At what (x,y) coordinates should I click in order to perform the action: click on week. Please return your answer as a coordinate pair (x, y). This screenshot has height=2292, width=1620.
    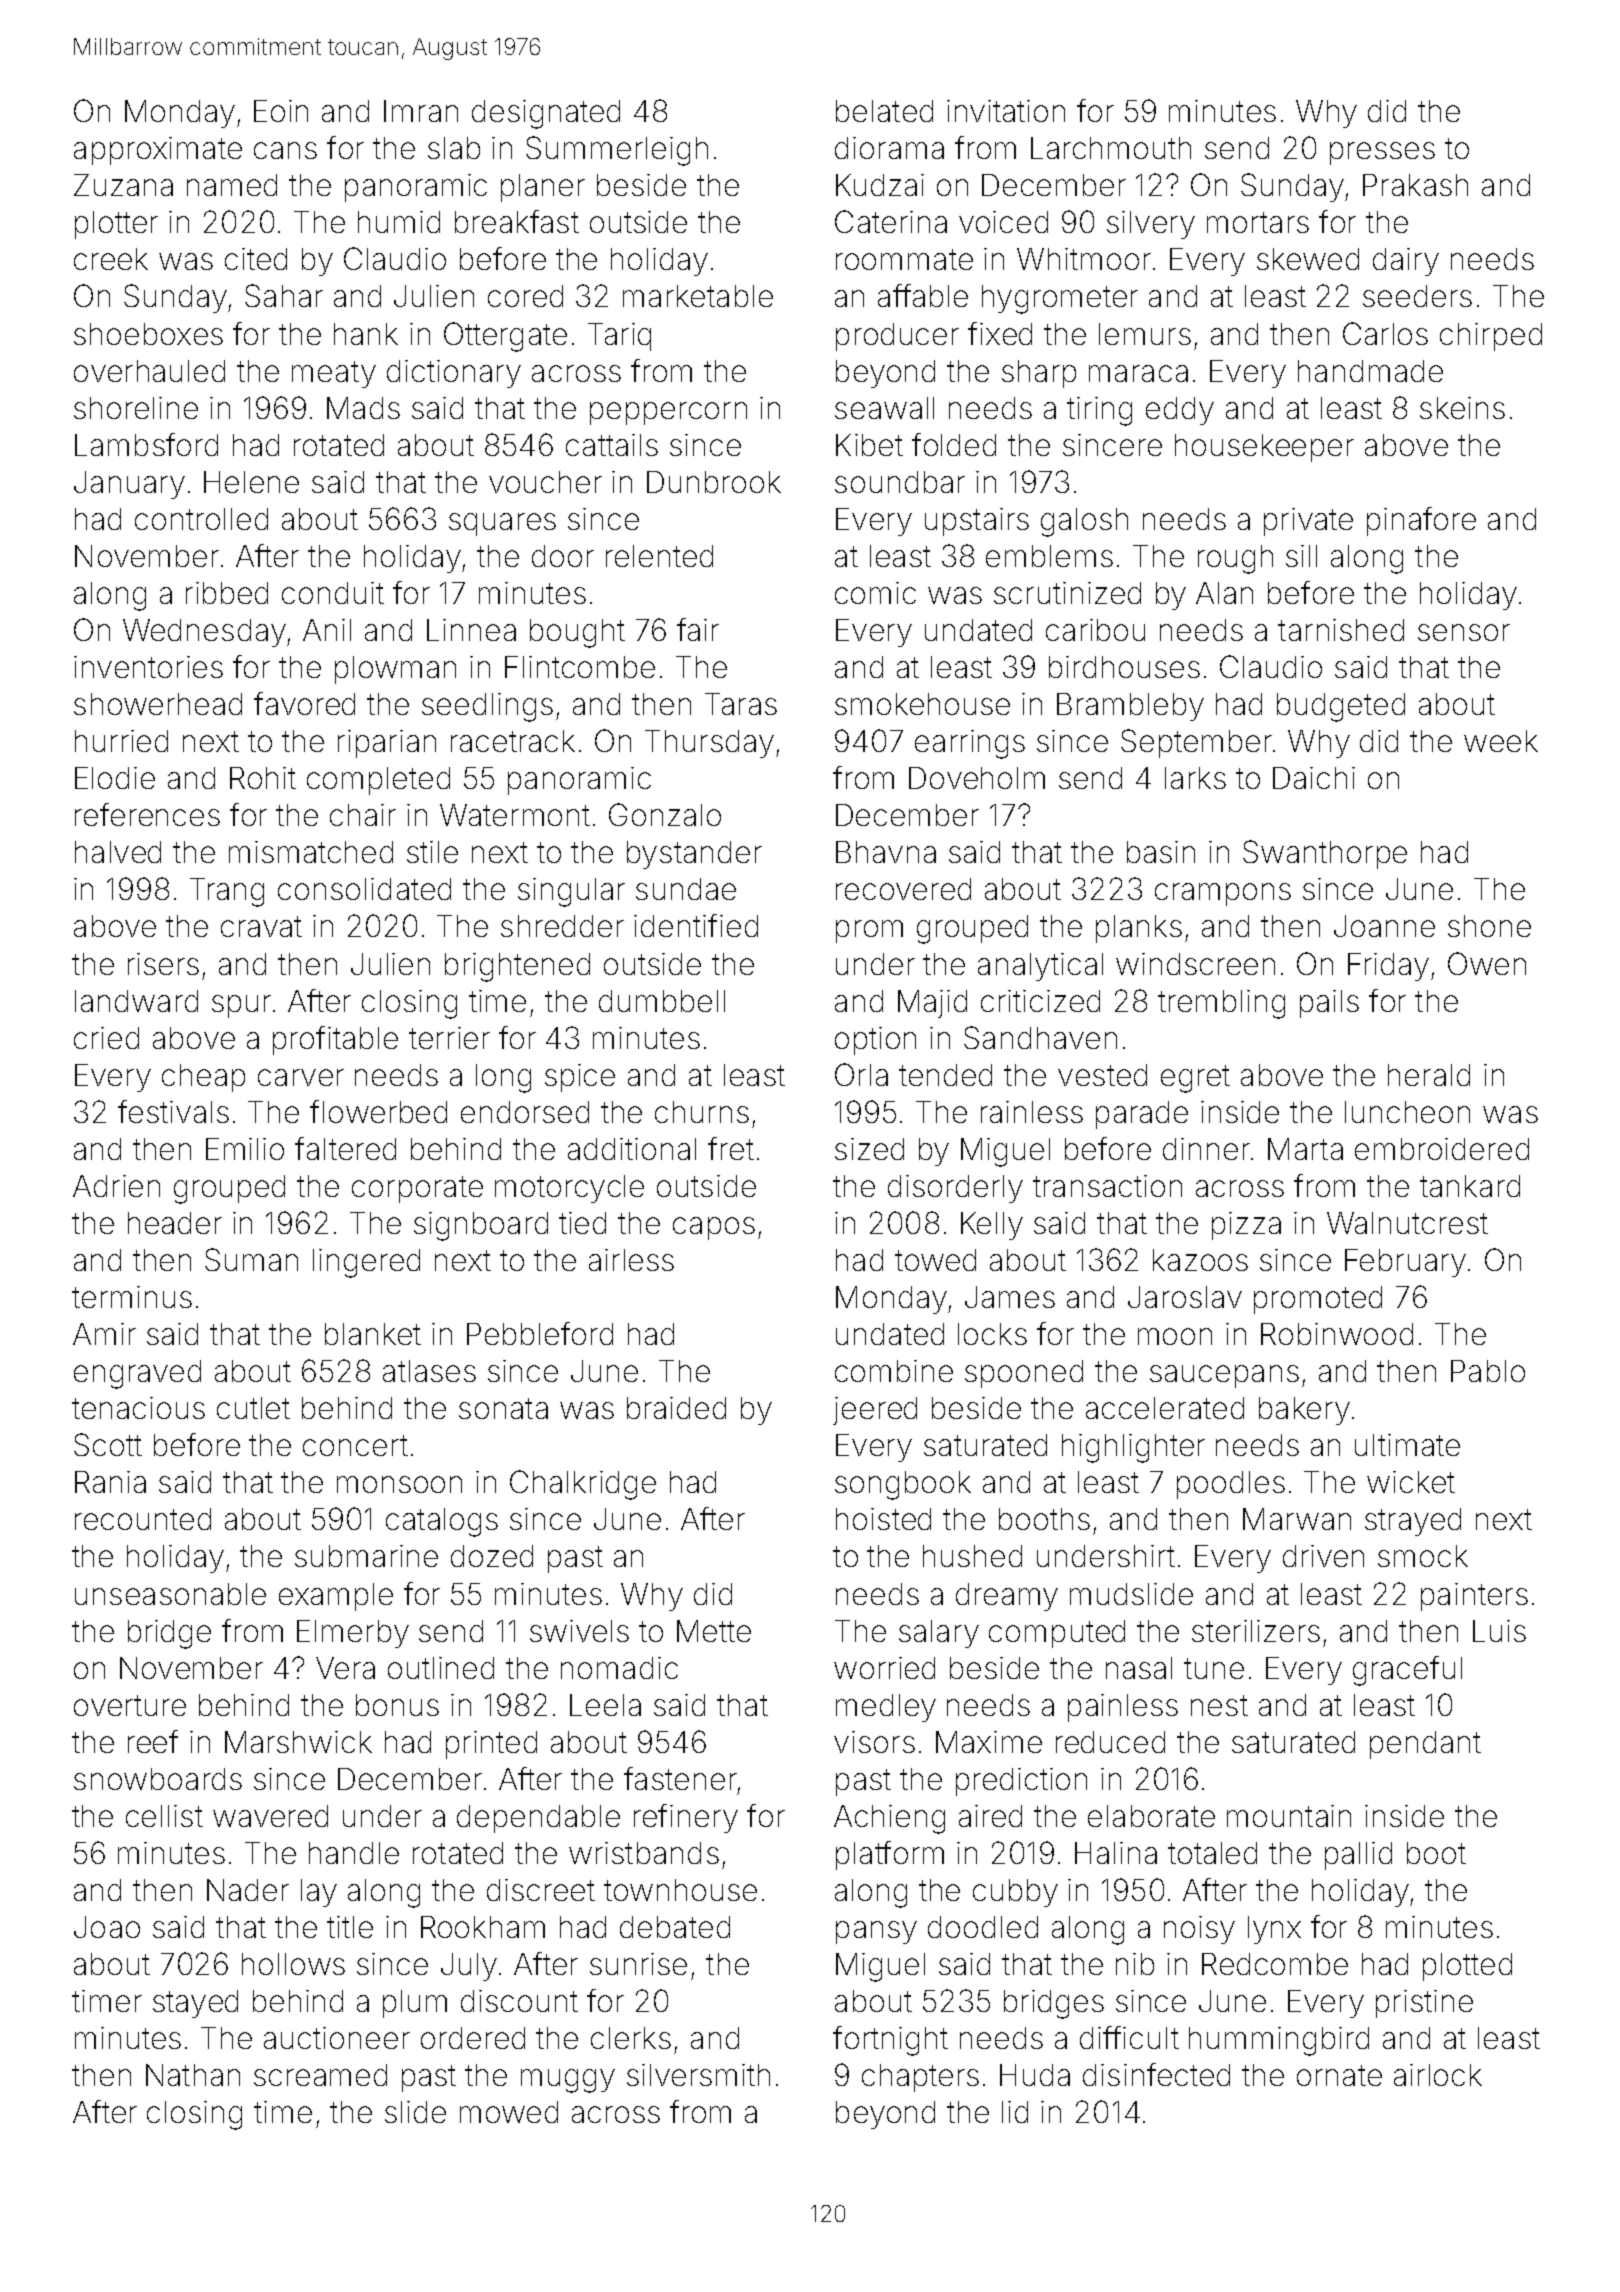
    Looking at the image, I should click on (1501, 741).
